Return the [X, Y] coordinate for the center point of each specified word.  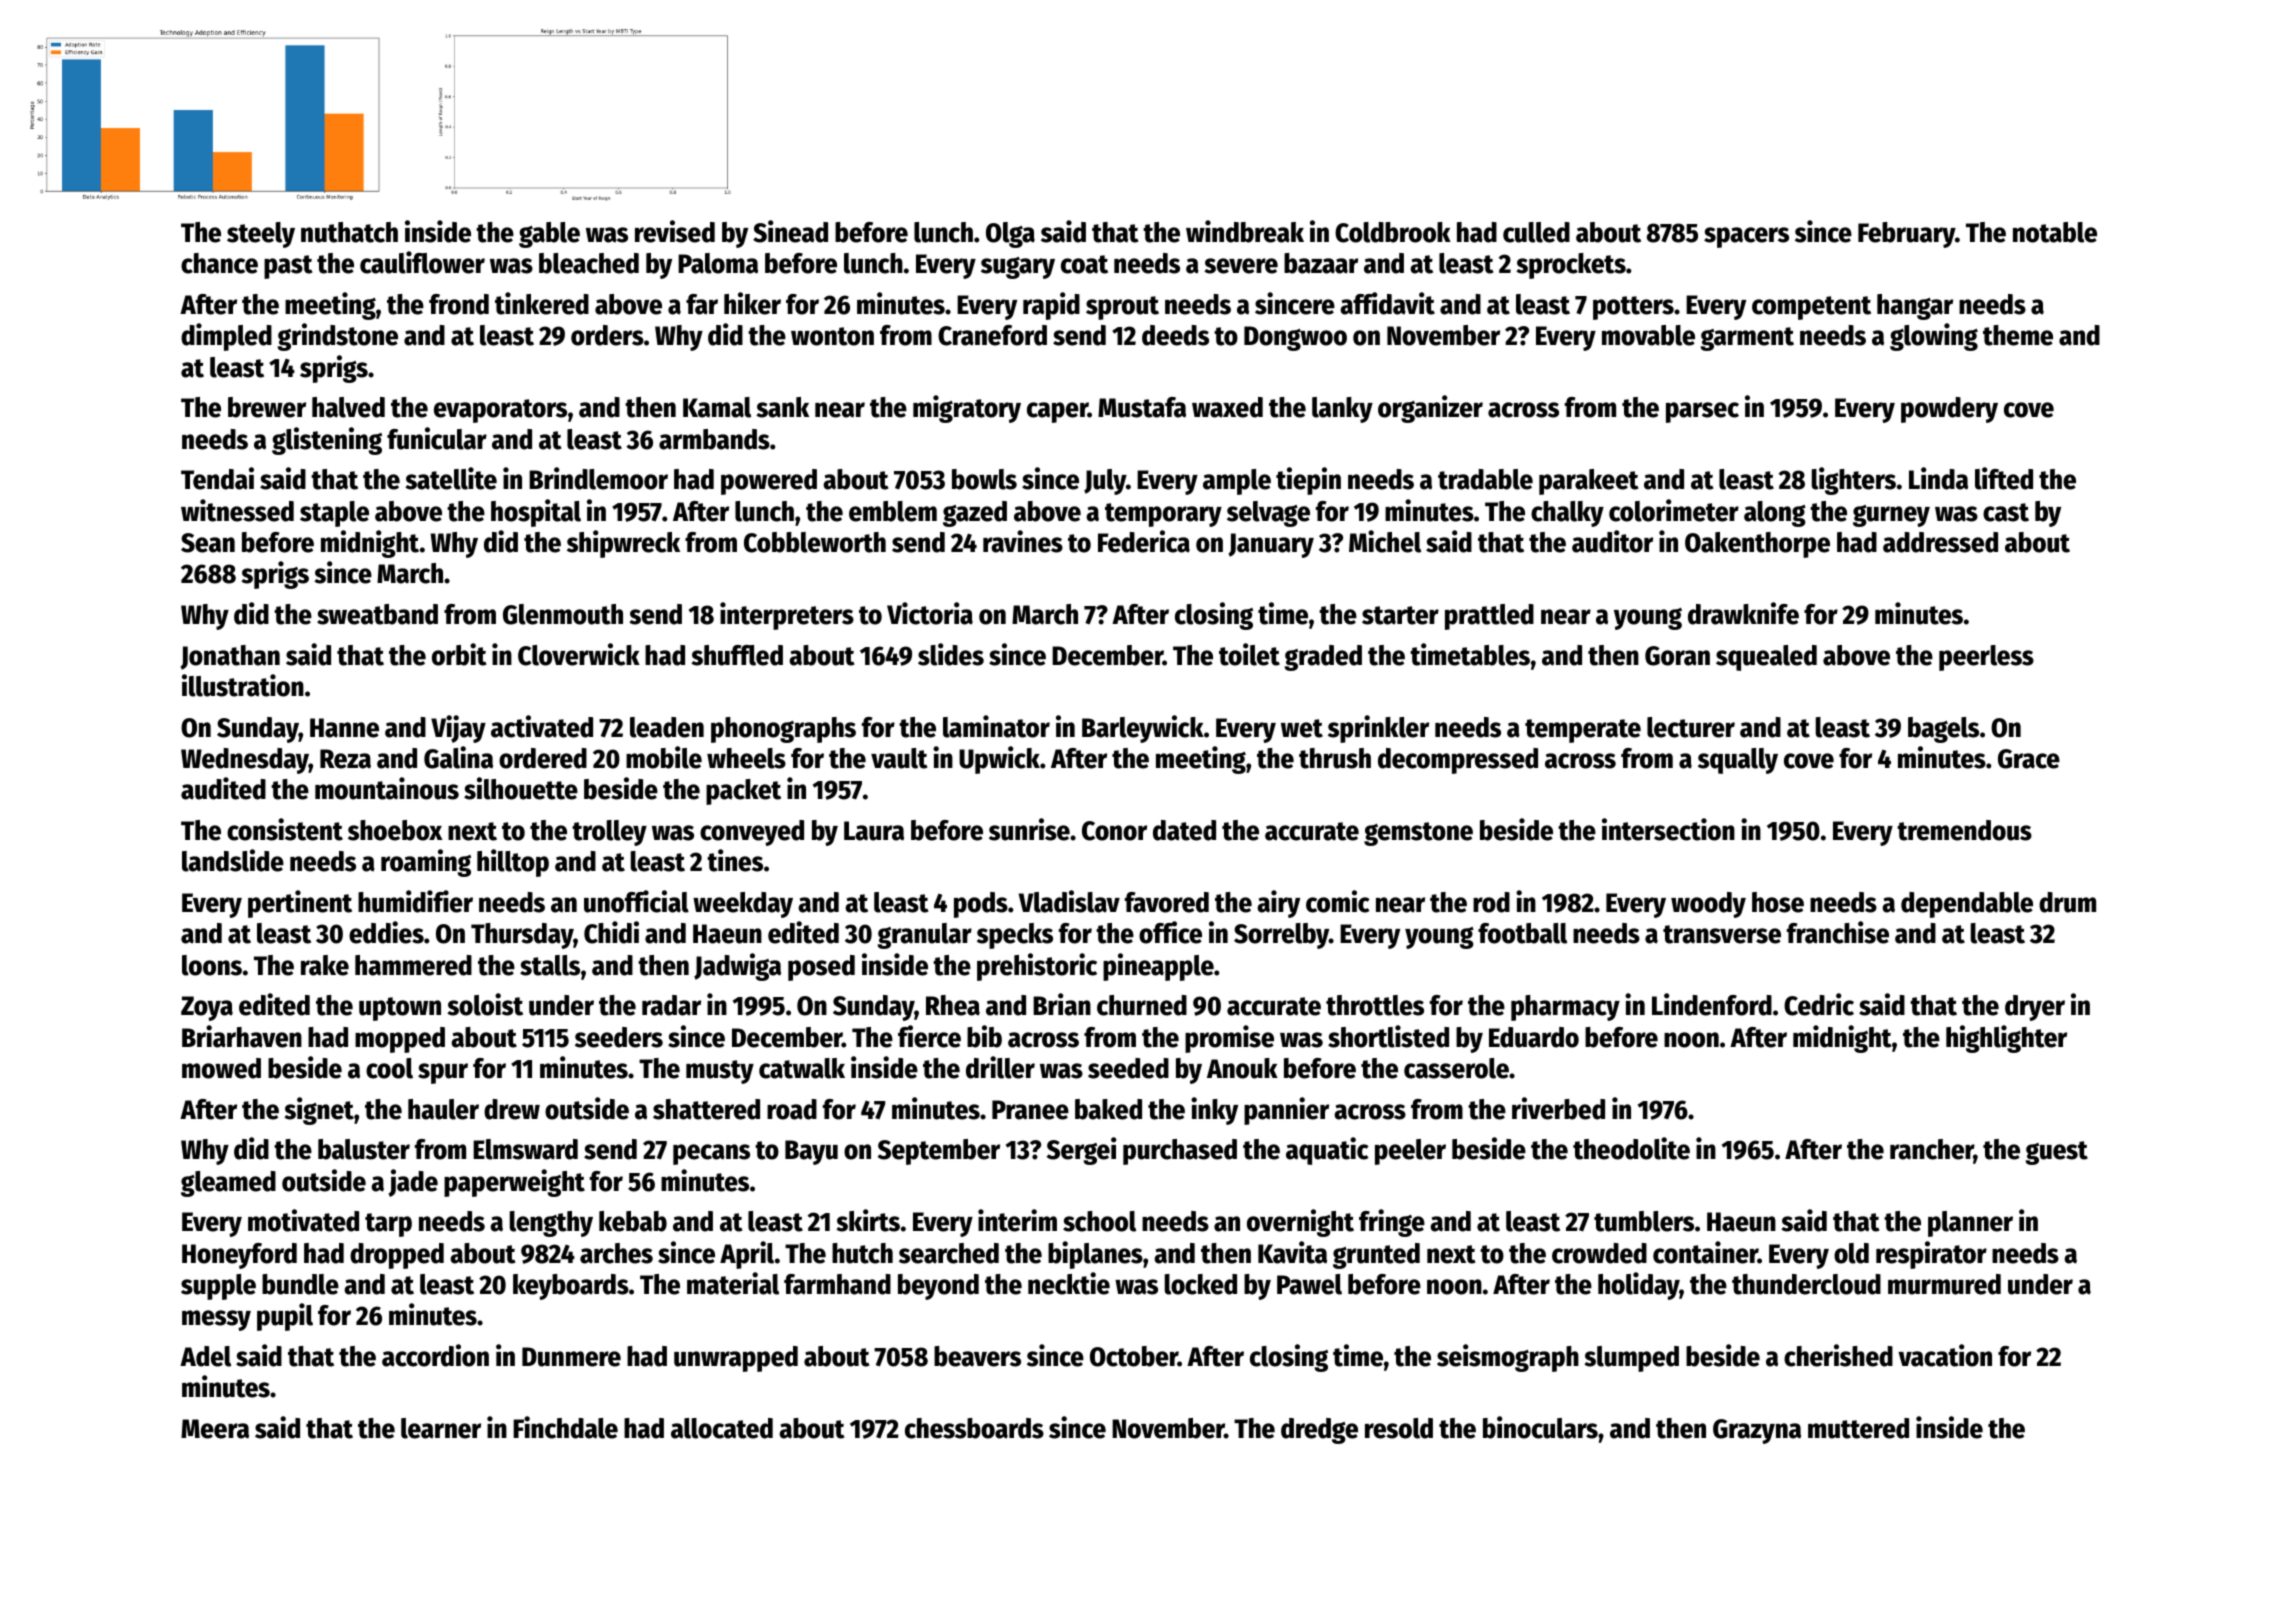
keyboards [571, 1287]
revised [675, 231]
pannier [1286, 1111]
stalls [550, 965]
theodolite [1631, 1148]
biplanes [1095, 1255]
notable [2055, 232]
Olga [1010, 235]
